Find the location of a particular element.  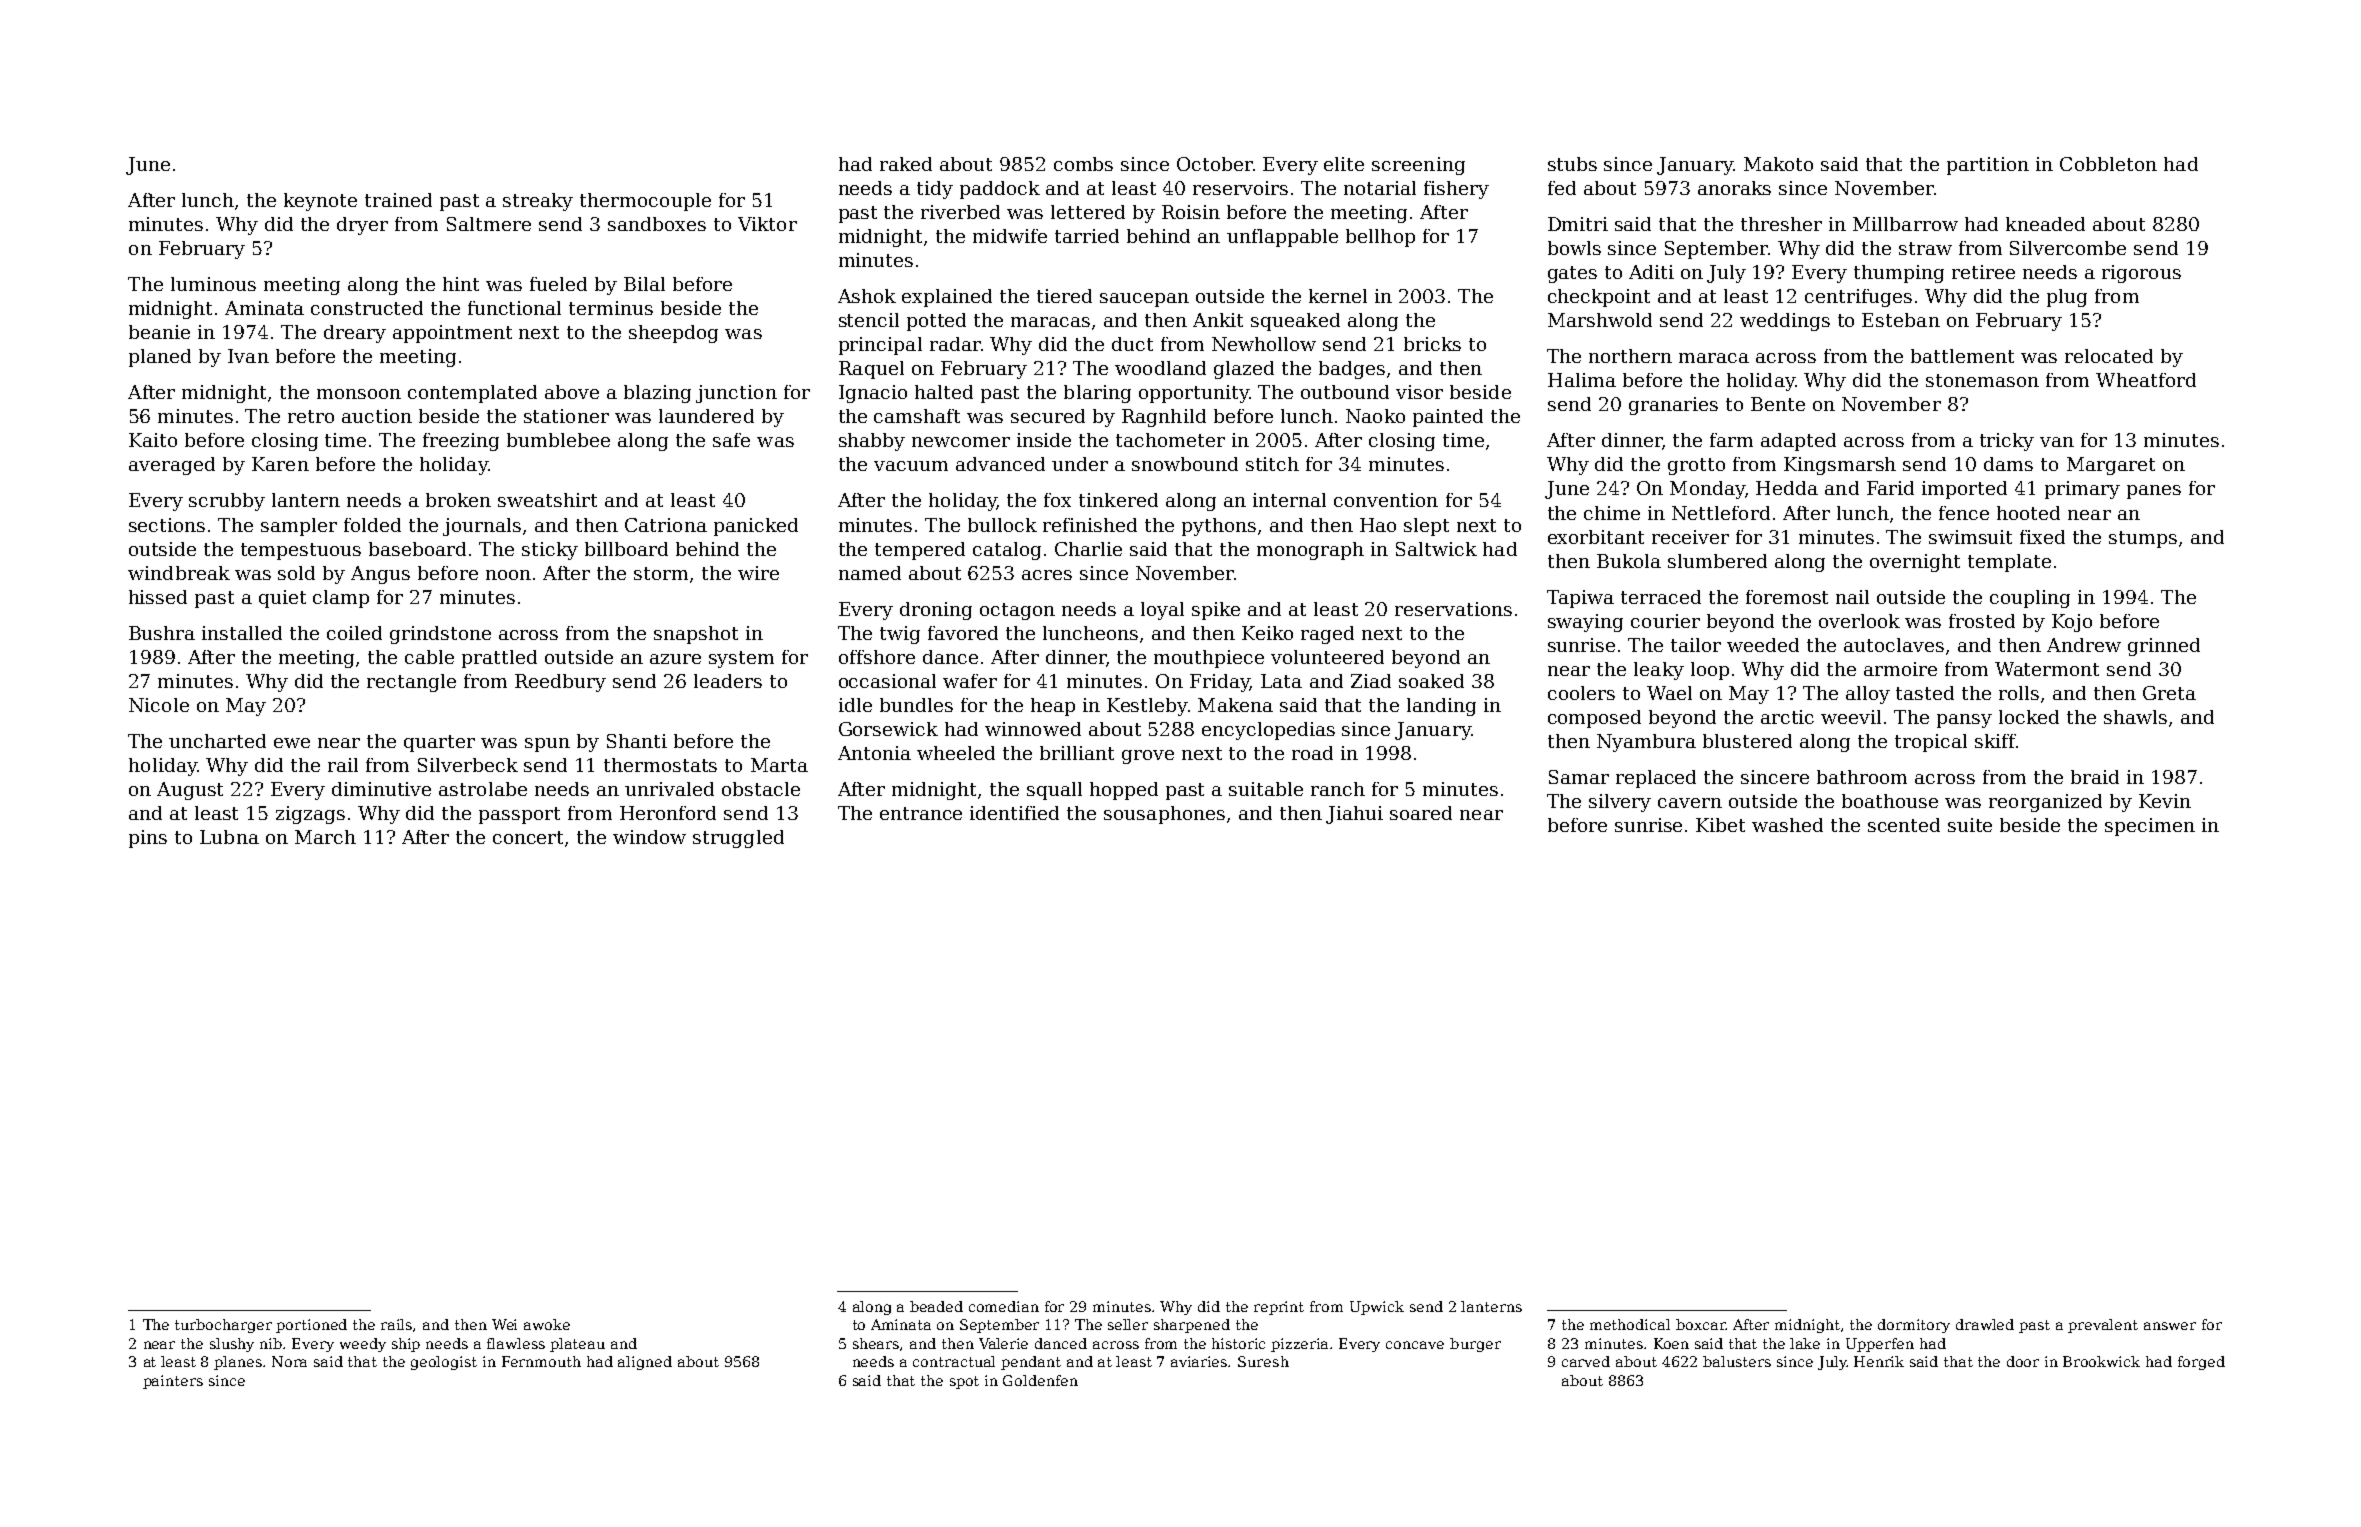

reprint is located at coordinates (1279, 1308).
